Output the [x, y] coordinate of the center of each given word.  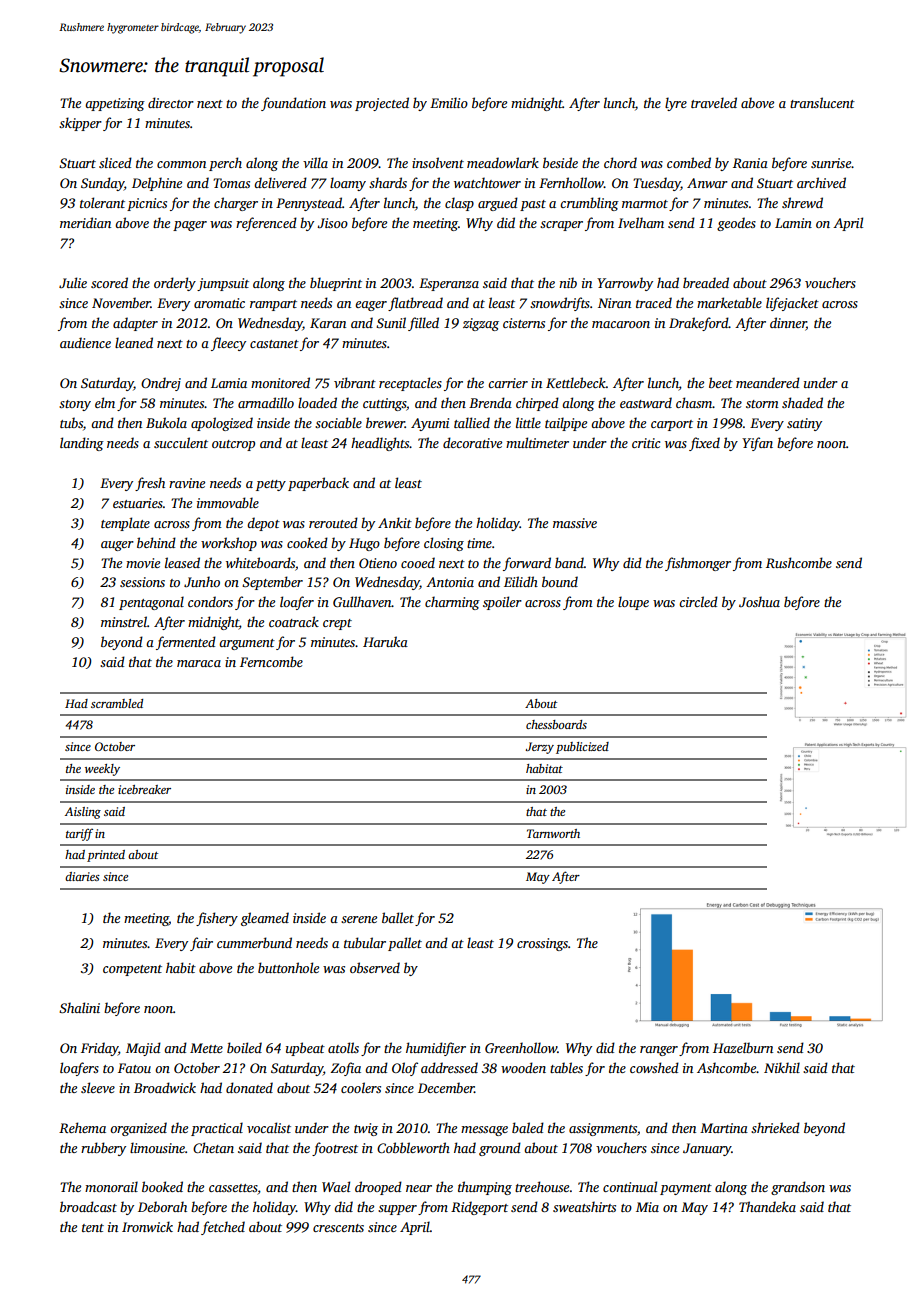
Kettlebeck [576, 382]
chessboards [556, 724]
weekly [102, 770]
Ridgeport [479, 1208]
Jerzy [540, 748]
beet [721, 382]
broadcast [88, 1206]
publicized [582, 748]
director [171, 102]
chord [620, 162]
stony [75, 405]
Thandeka [767, 1206]
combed [689, 162]
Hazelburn [743, 1047]
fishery [217, 919]
